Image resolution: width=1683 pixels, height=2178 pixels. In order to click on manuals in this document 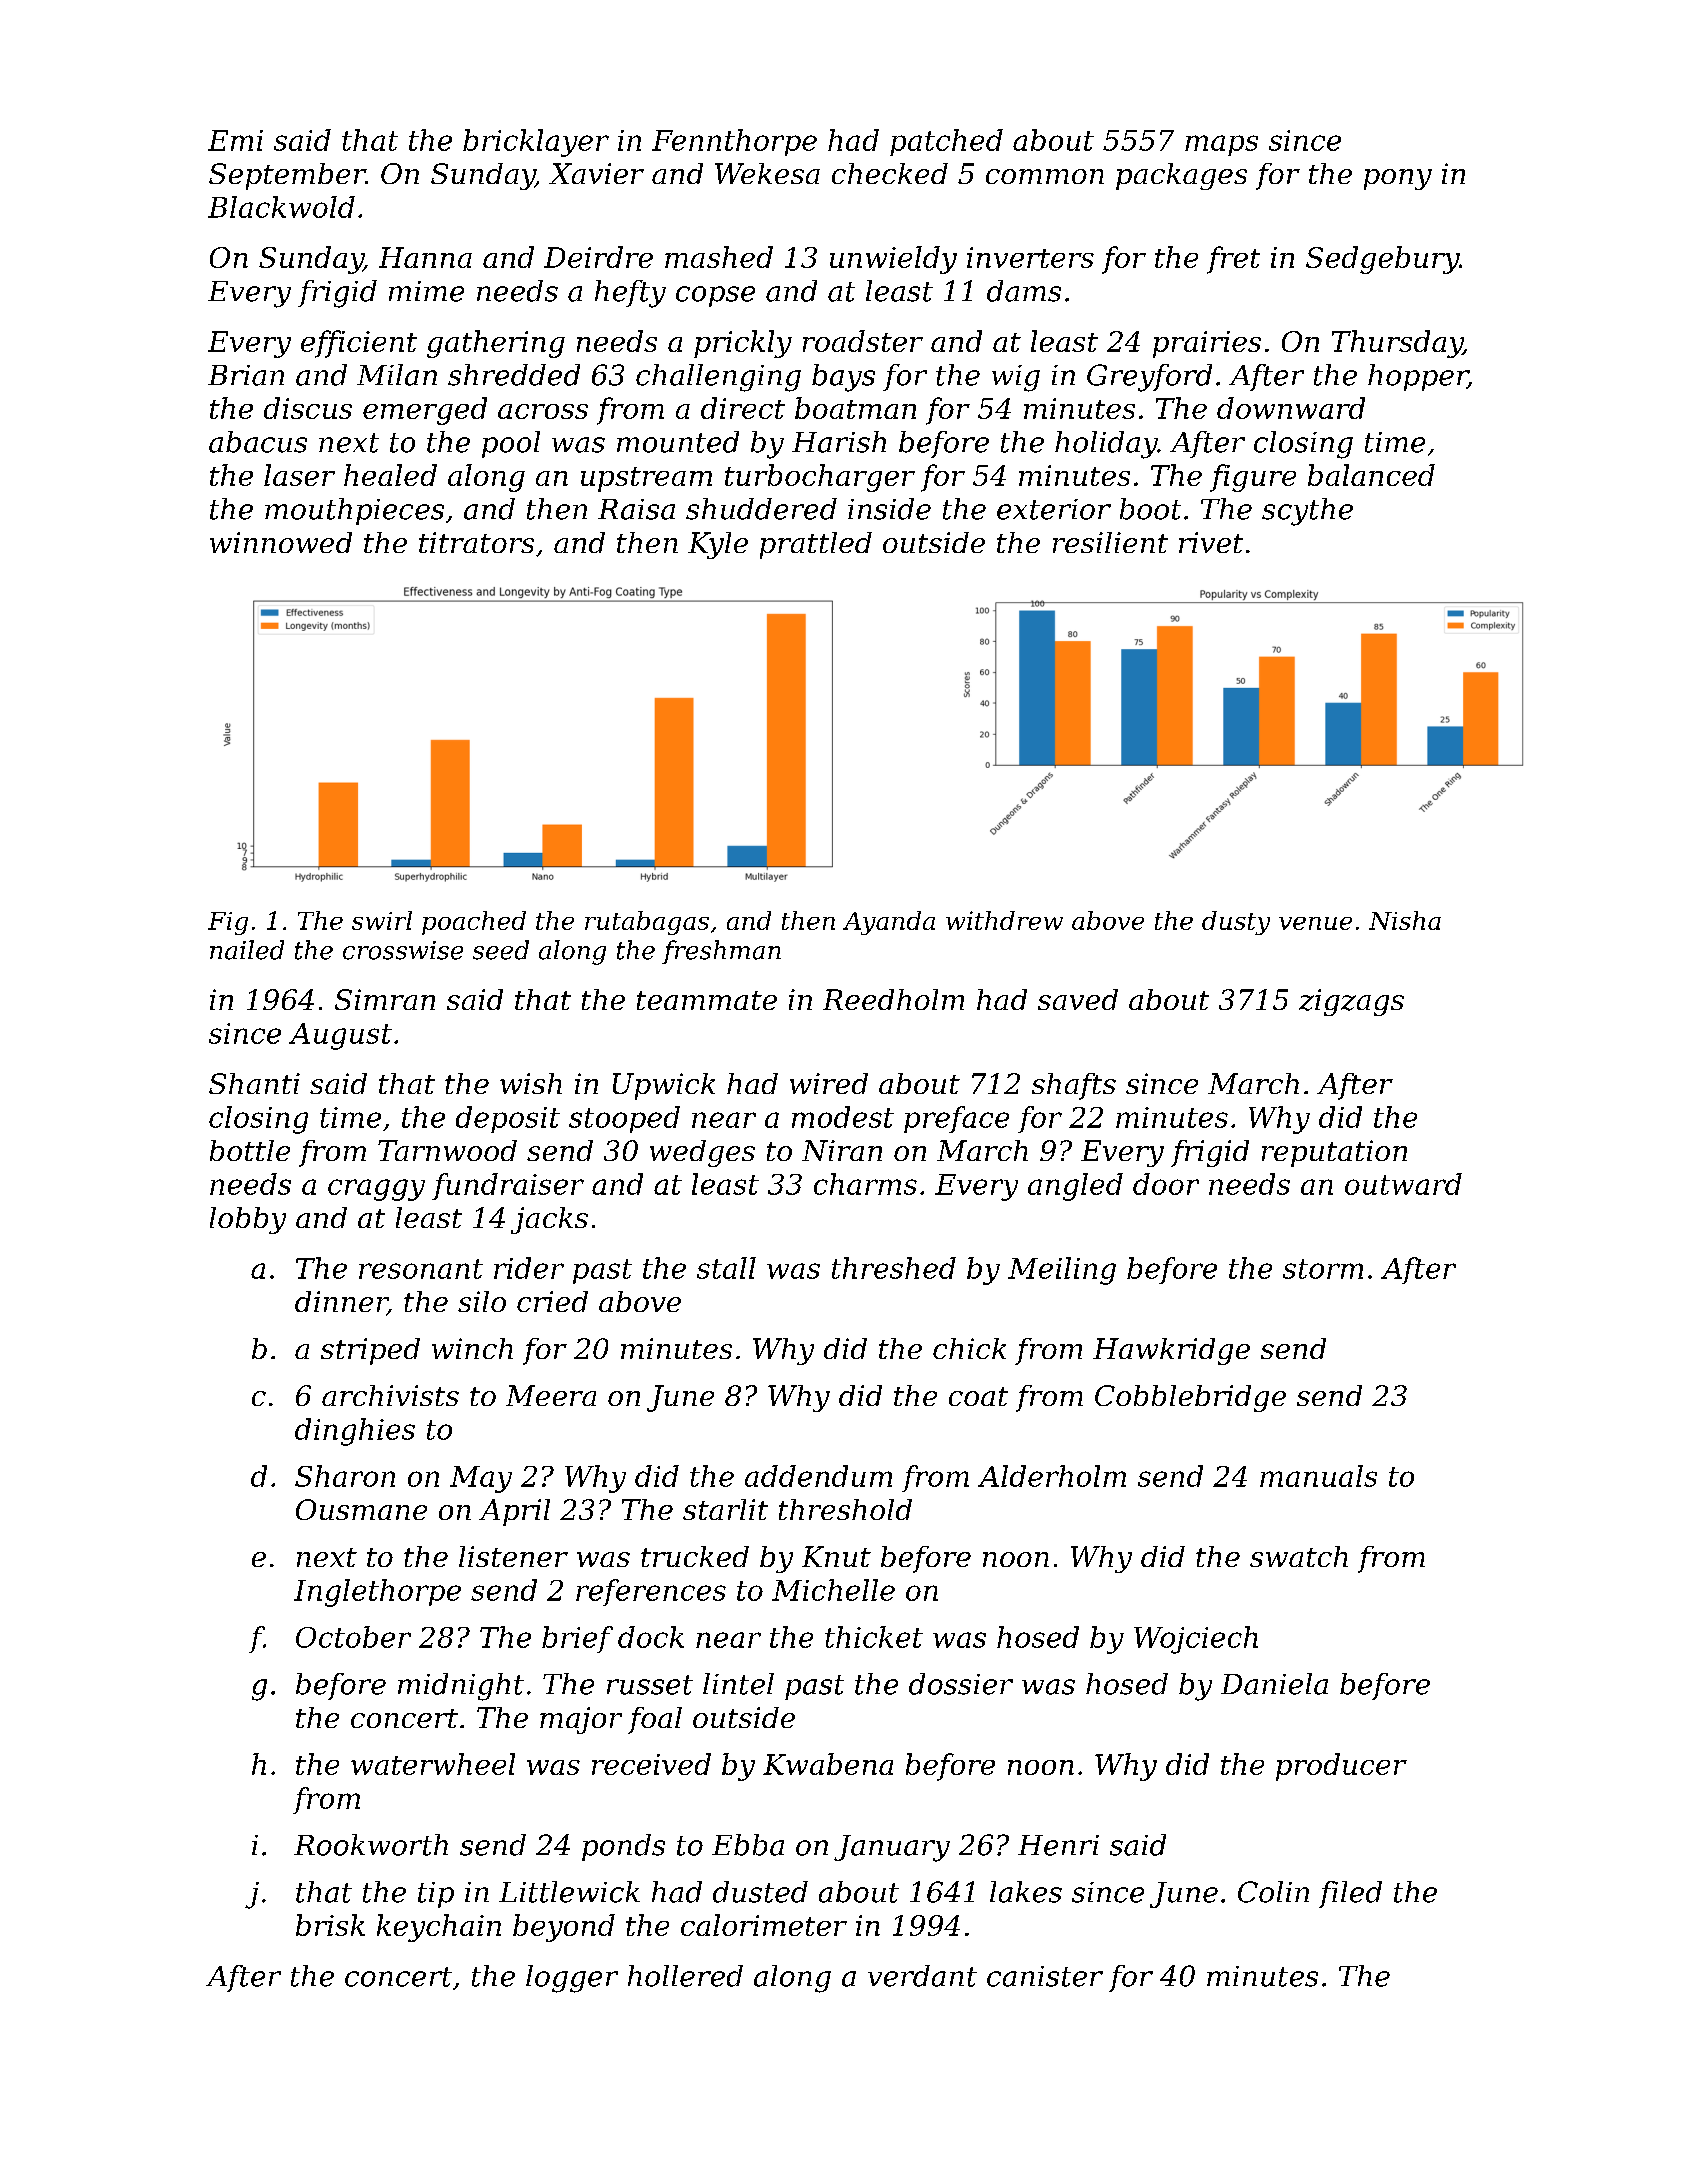, I will do `click(1318, 1476)`.
